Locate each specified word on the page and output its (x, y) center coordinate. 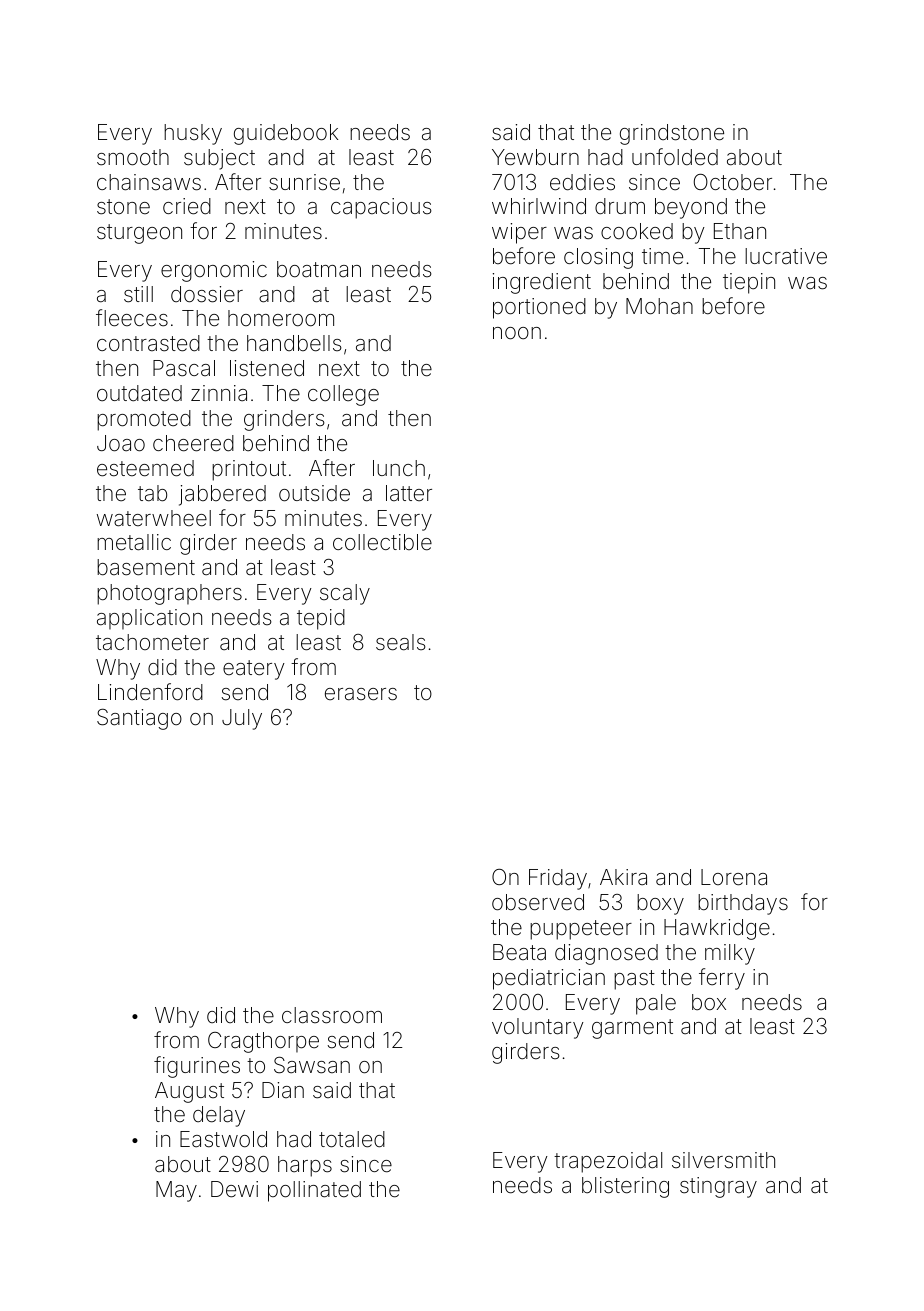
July (242, 719)
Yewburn (535, 157)
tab (152, 493)
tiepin (749, 283)
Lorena (734, 877)
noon (517, 333)
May (176, 1191)
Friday (558, 879)
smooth (133, 157)
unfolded (675, 157)
